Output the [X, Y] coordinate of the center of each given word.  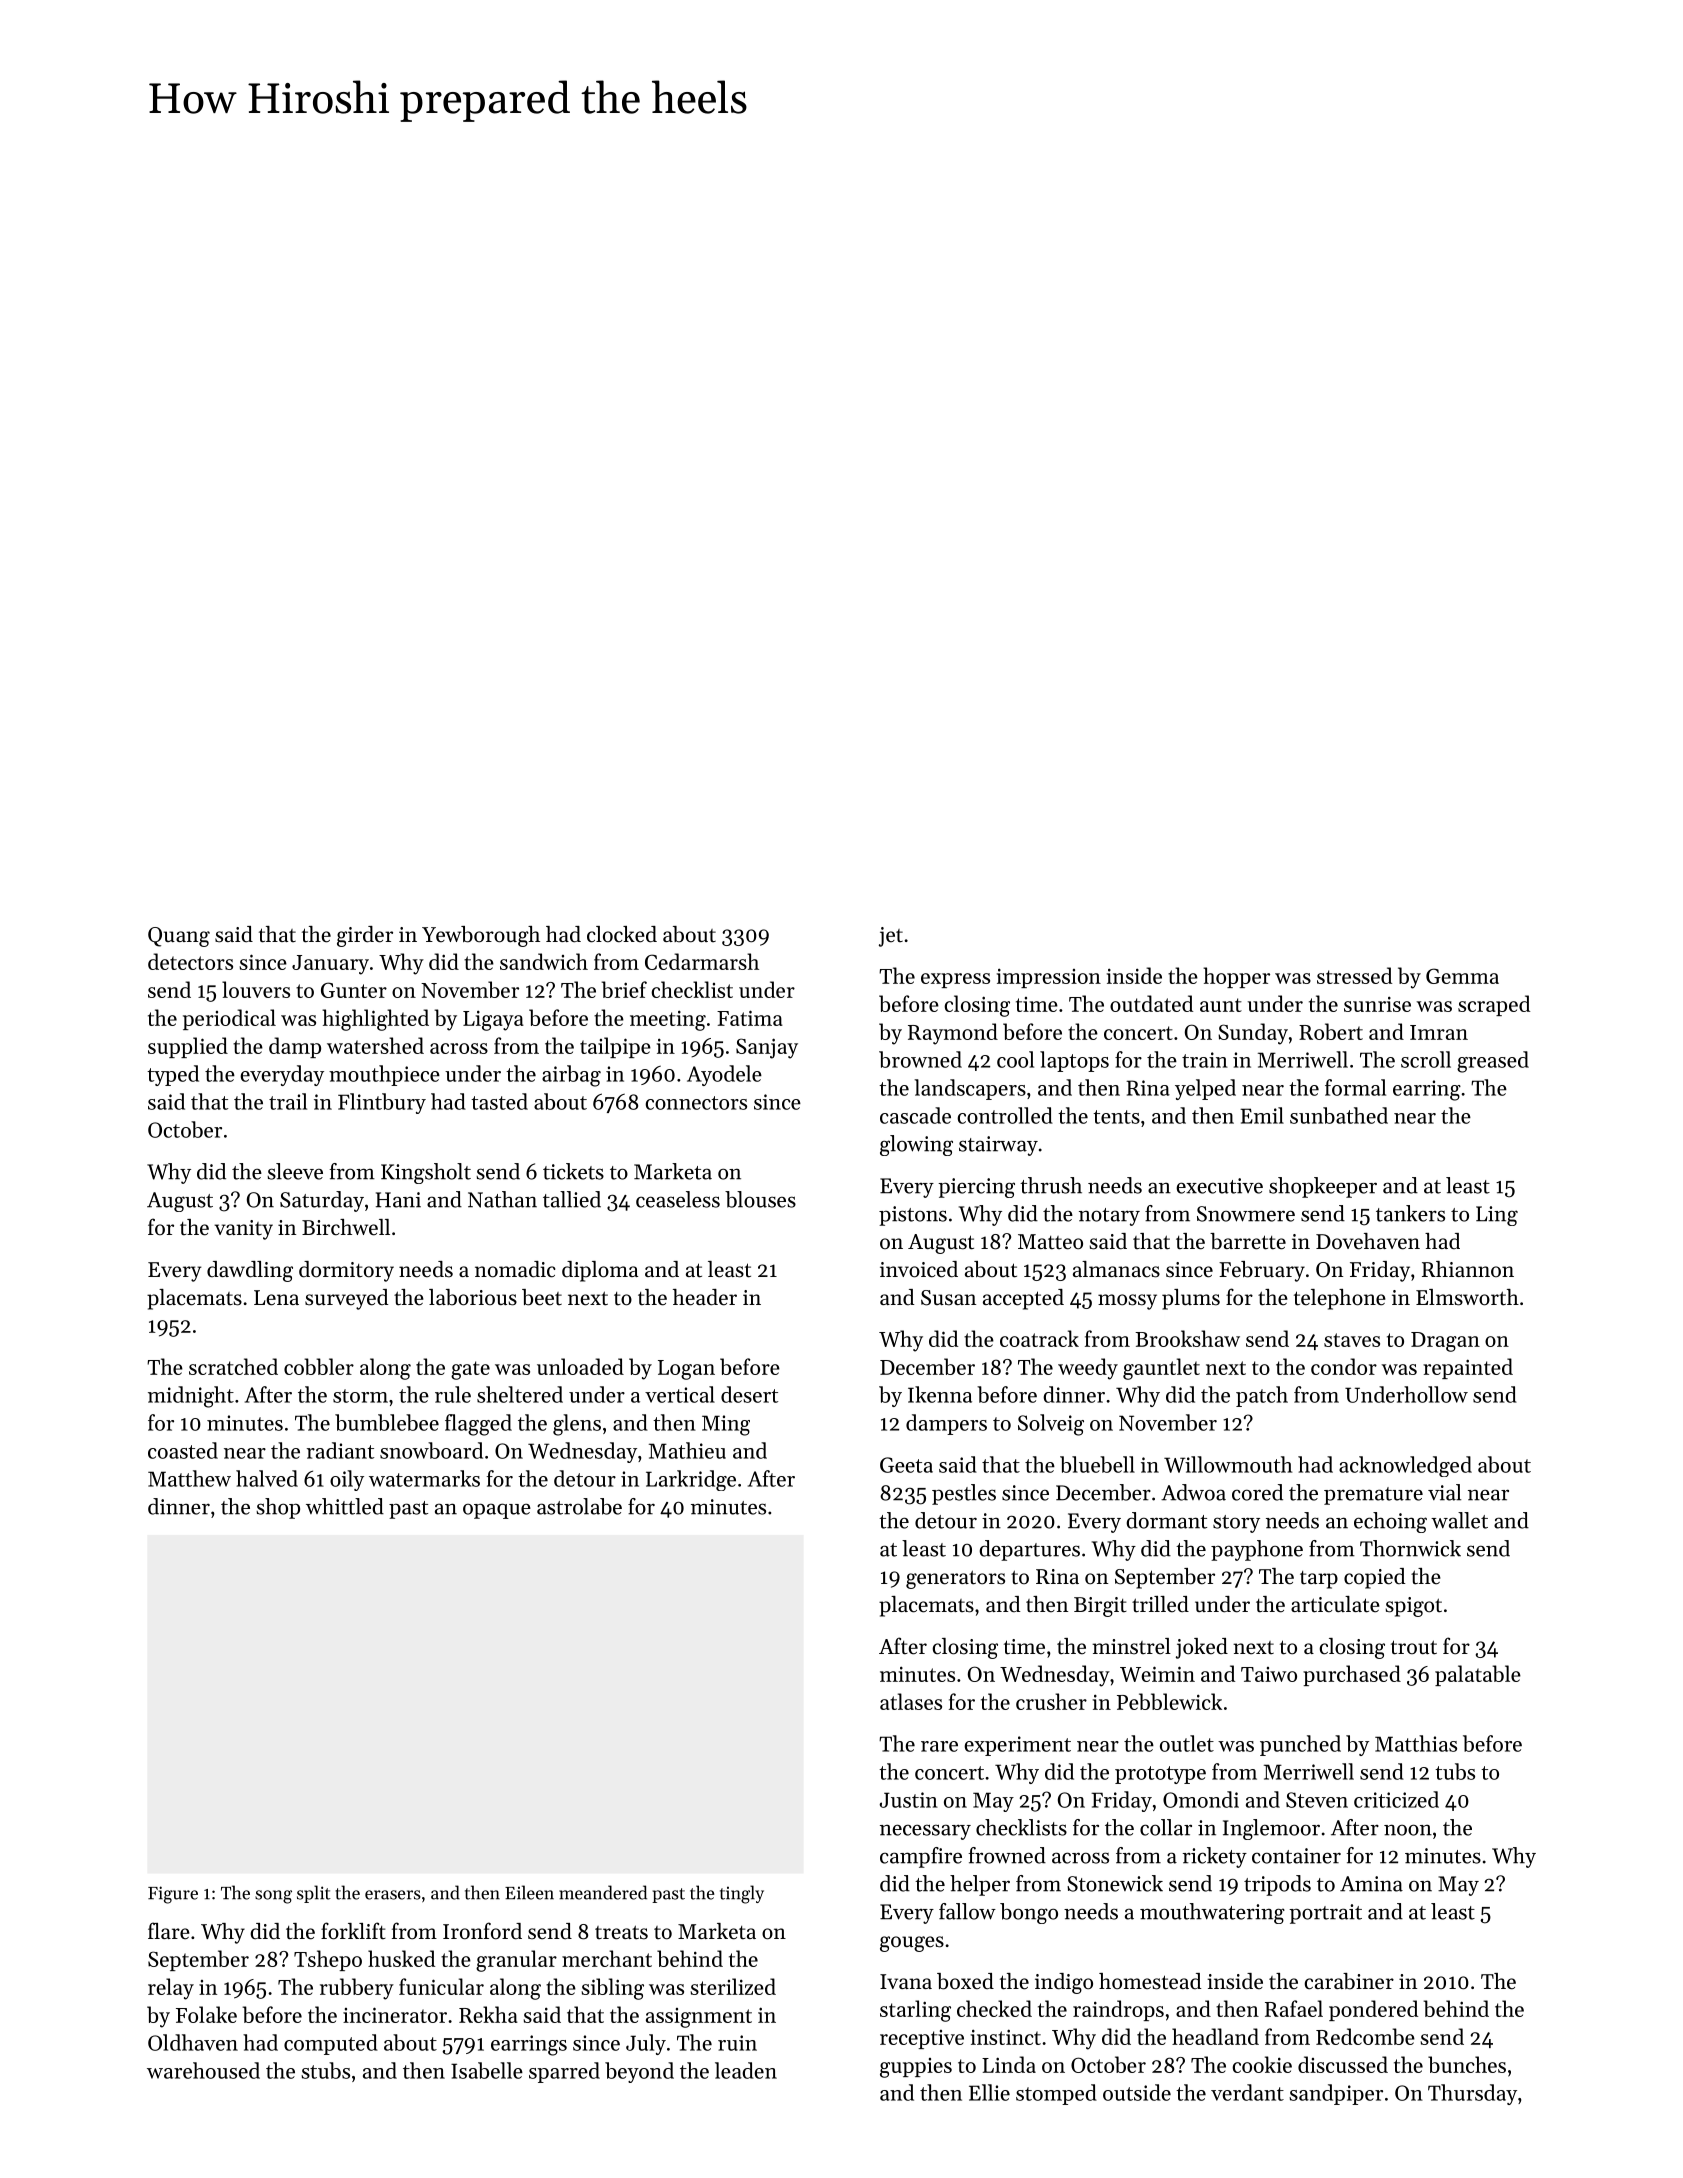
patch [1262, 1396]
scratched [233, 1366]
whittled [345, 1506]
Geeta [906, 1465]
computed [331, 2044]
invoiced [919, 1269]
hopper [1236, 977]
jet [891, 937]
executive [1219, 1186]
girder [365, 936]
